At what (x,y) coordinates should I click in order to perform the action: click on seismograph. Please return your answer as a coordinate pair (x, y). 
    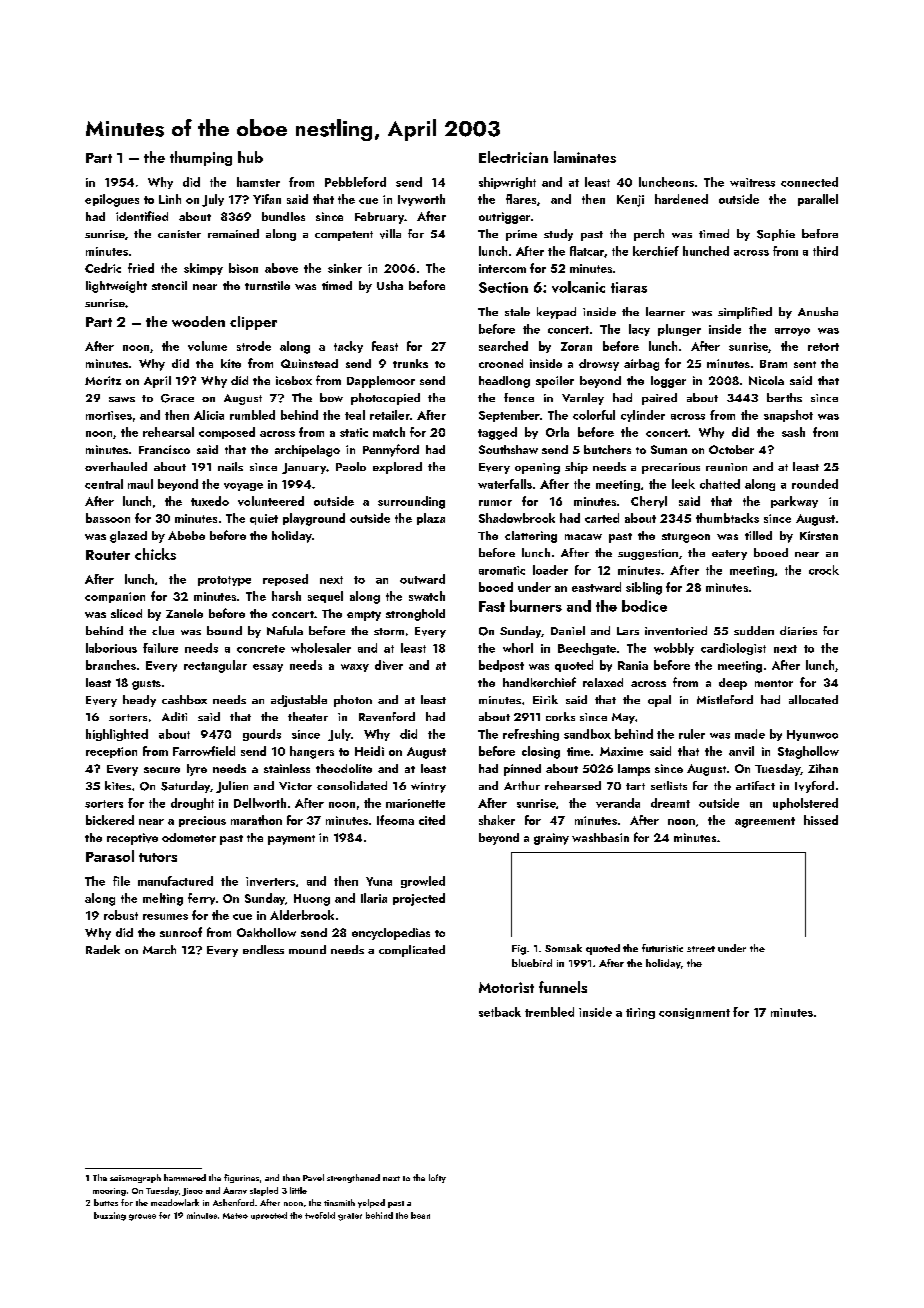
    Looking at the image, I should click on (135, 1178).
